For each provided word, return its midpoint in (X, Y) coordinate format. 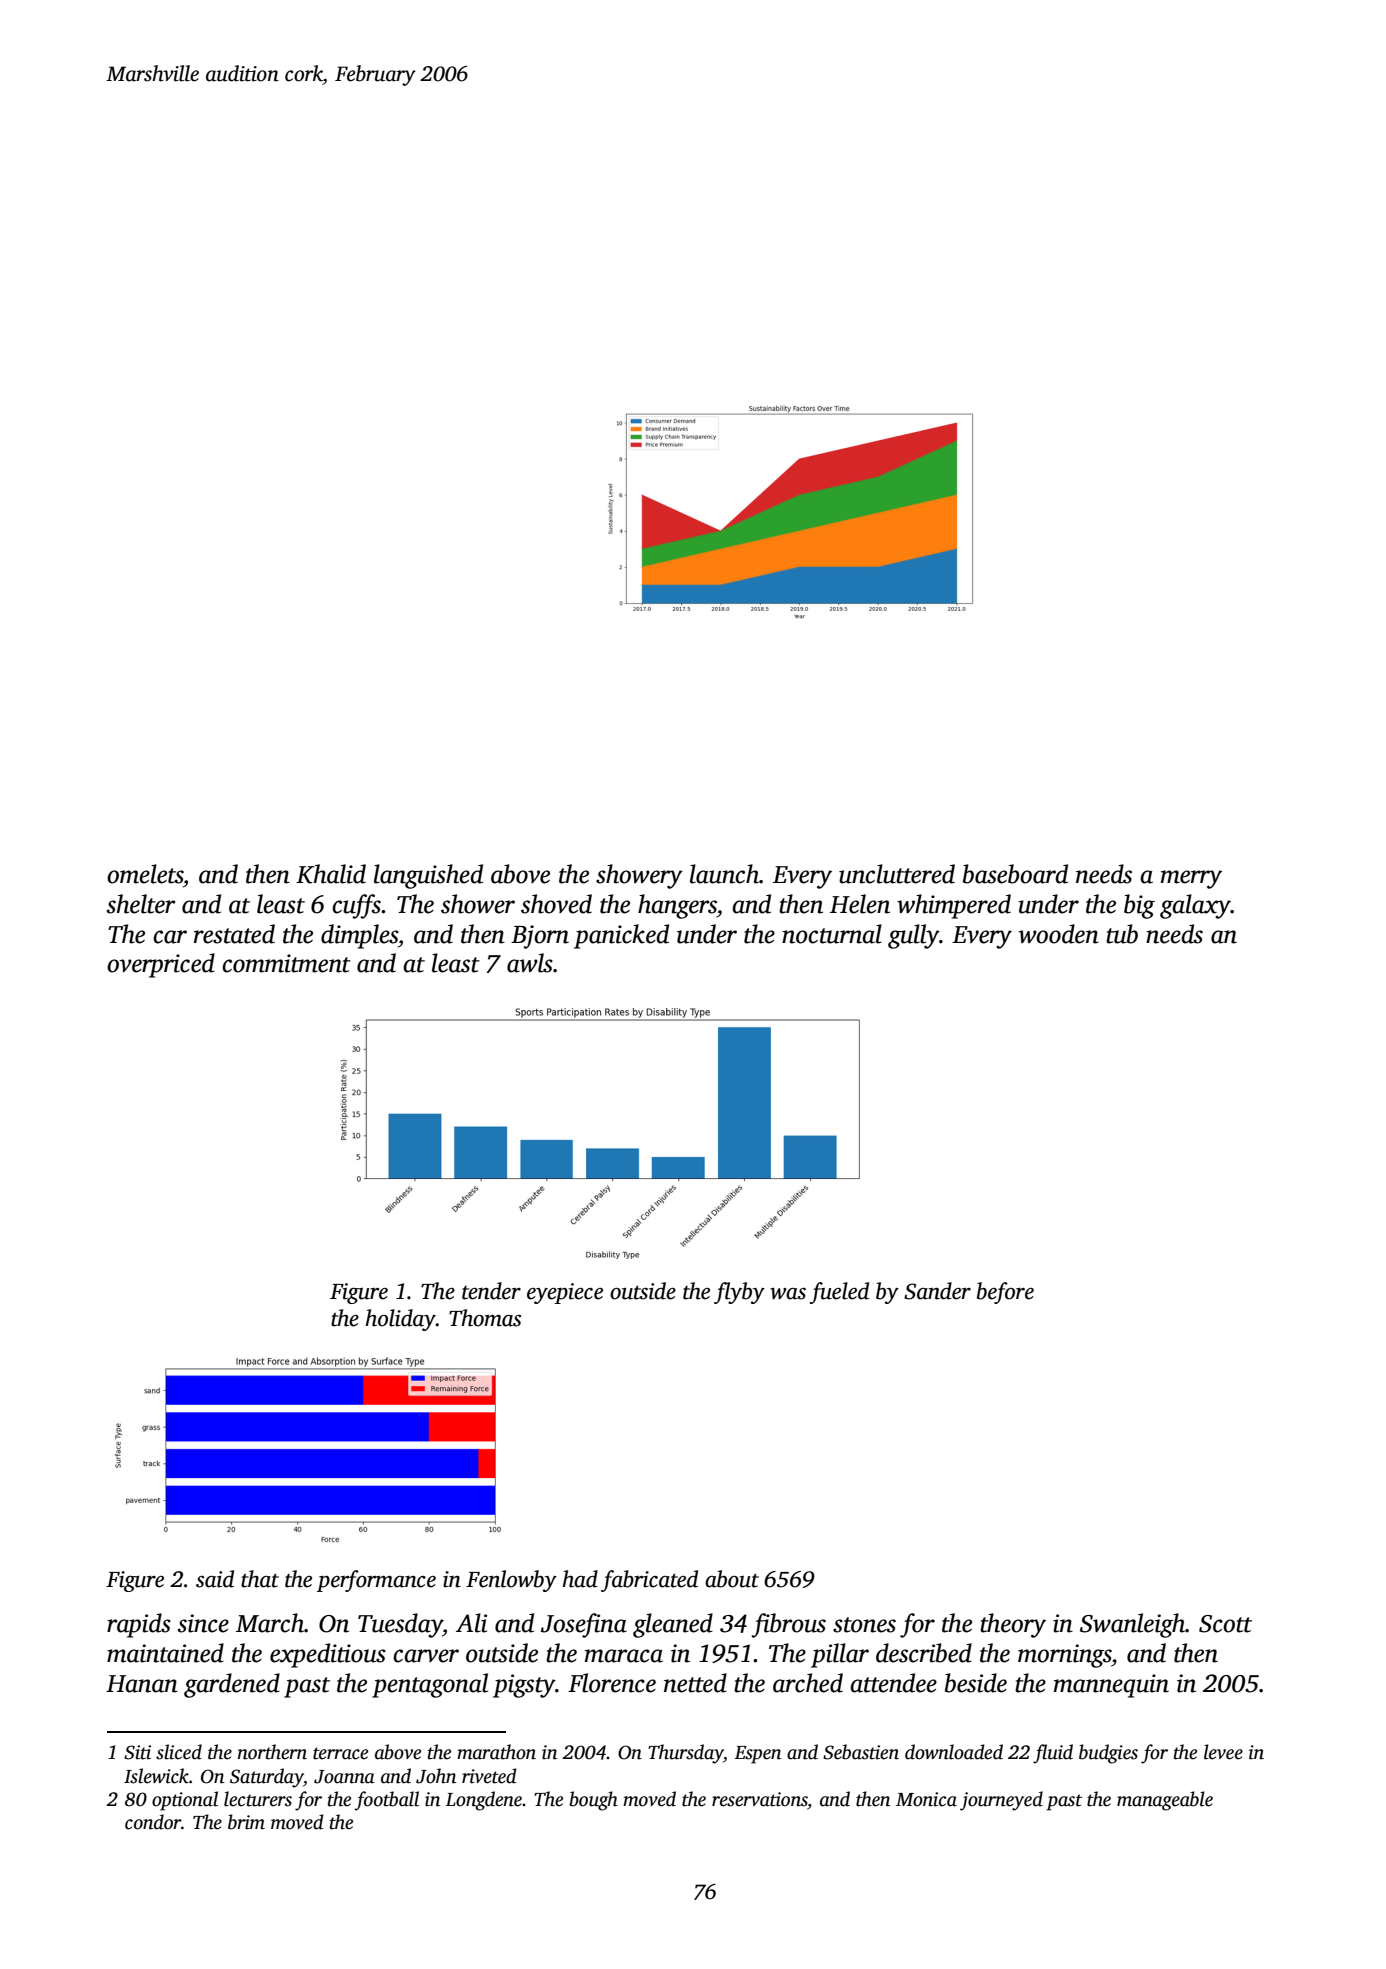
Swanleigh (1132, 1625)
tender (491, 1291)
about (732, 1579)
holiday (400, 1320)
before (1005, 1293)
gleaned (673, 1625)
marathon (496, 1752)
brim (246, 1822)
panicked (621, 936)
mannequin (1111, 1686)
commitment (286, 963)
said (215, 1579)
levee (1223, 1752)
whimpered (954, 906)
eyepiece (565, 1293)
